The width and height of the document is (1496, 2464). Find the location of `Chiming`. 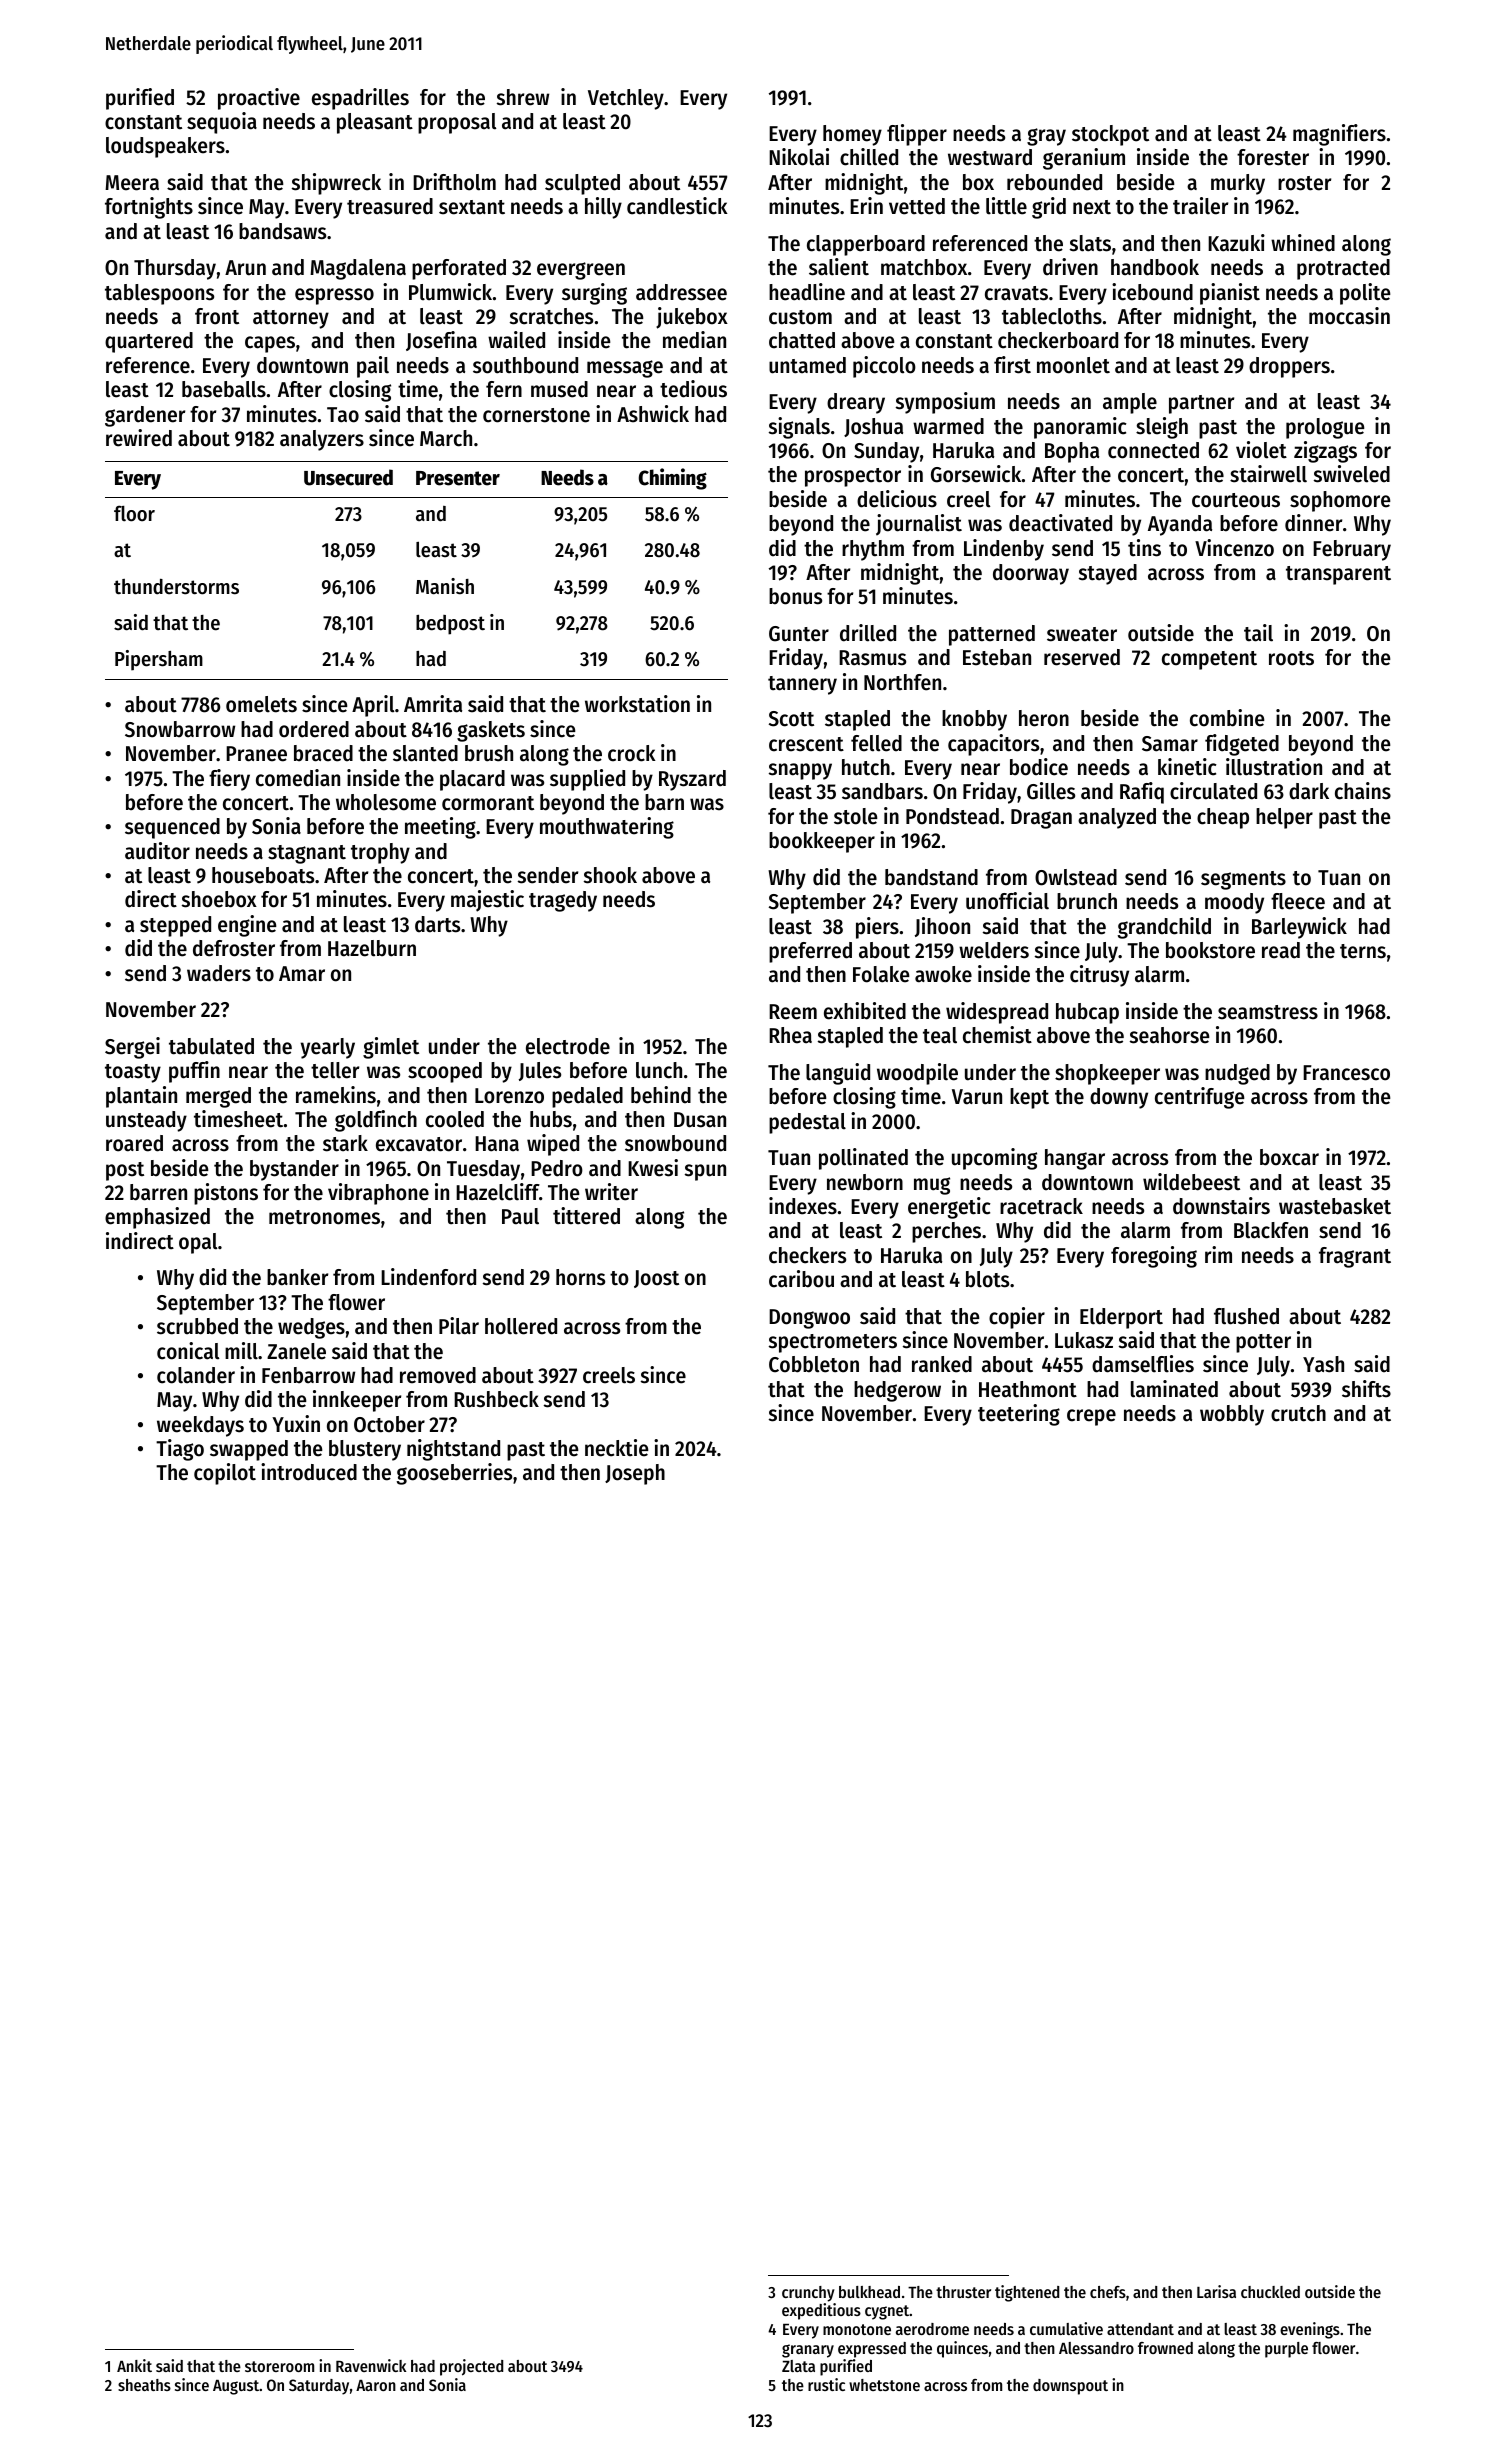

Chiming is located at coordinates (673, 479).
